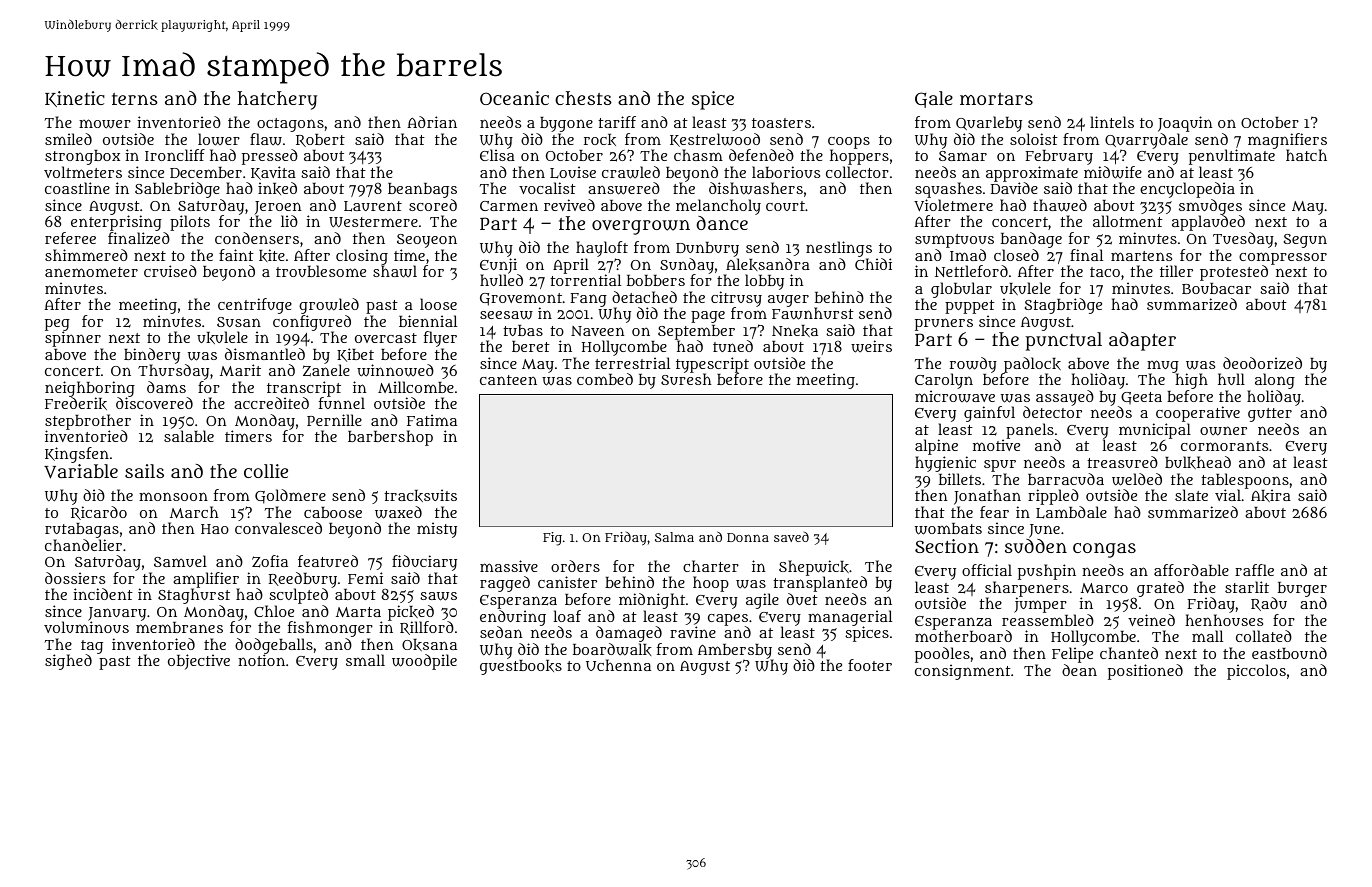 Image resolution: width=1372 pixels, height=887 pixels. What do you see at coordinates (1216, 288) in the page?
I see `Boubacar` at bounding box center [1216, 288].
